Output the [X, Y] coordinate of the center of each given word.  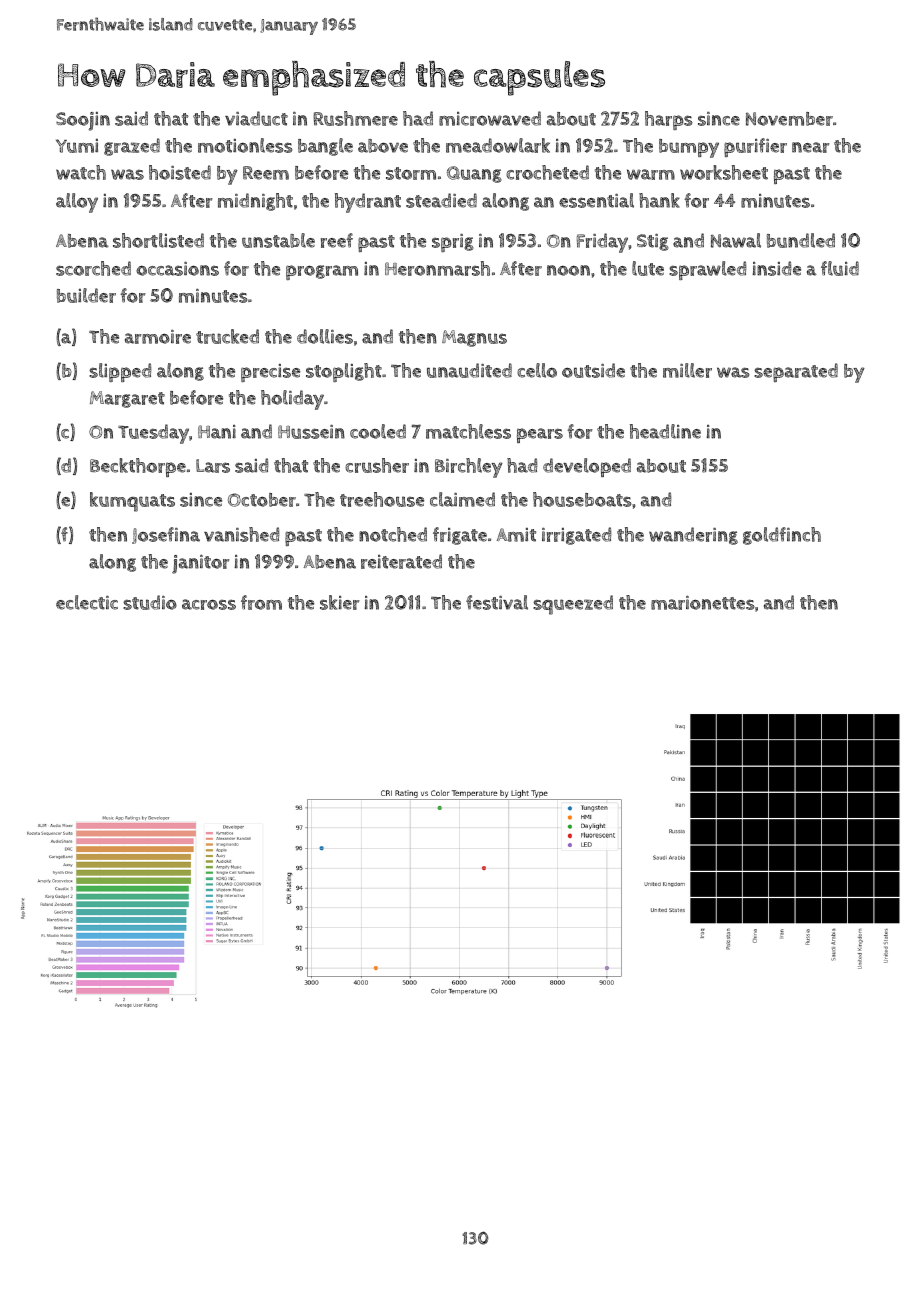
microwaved [490, 118]
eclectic [87, 602]
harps [669, 120]
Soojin [83, 121]
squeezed [573, 605]
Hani [217, 432]
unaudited [469, 370]
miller [687, 370]
